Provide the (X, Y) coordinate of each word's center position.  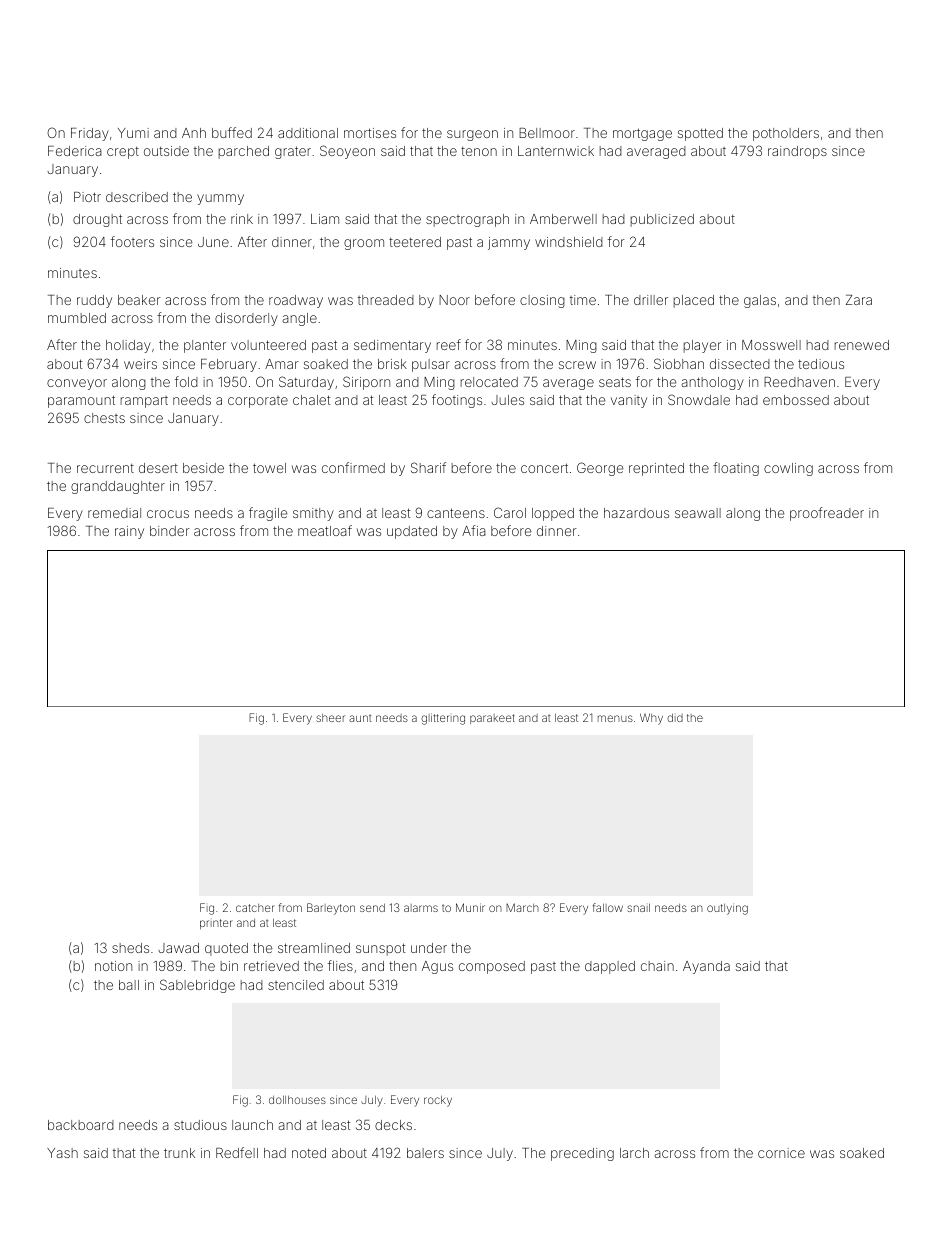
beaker (139, 300)
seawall (698, 513)
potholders (786, 134)
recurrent (105, 468)
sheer (330, 718)
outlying (727, 909)
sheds (130, 948)
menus (615, 718)
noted (309, 1153)
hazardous (636, 513)
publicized (662, 220)
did (675, 718)
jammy (509, 243)
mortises (370, 133)
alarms (421, 908)
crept (123, 152)
